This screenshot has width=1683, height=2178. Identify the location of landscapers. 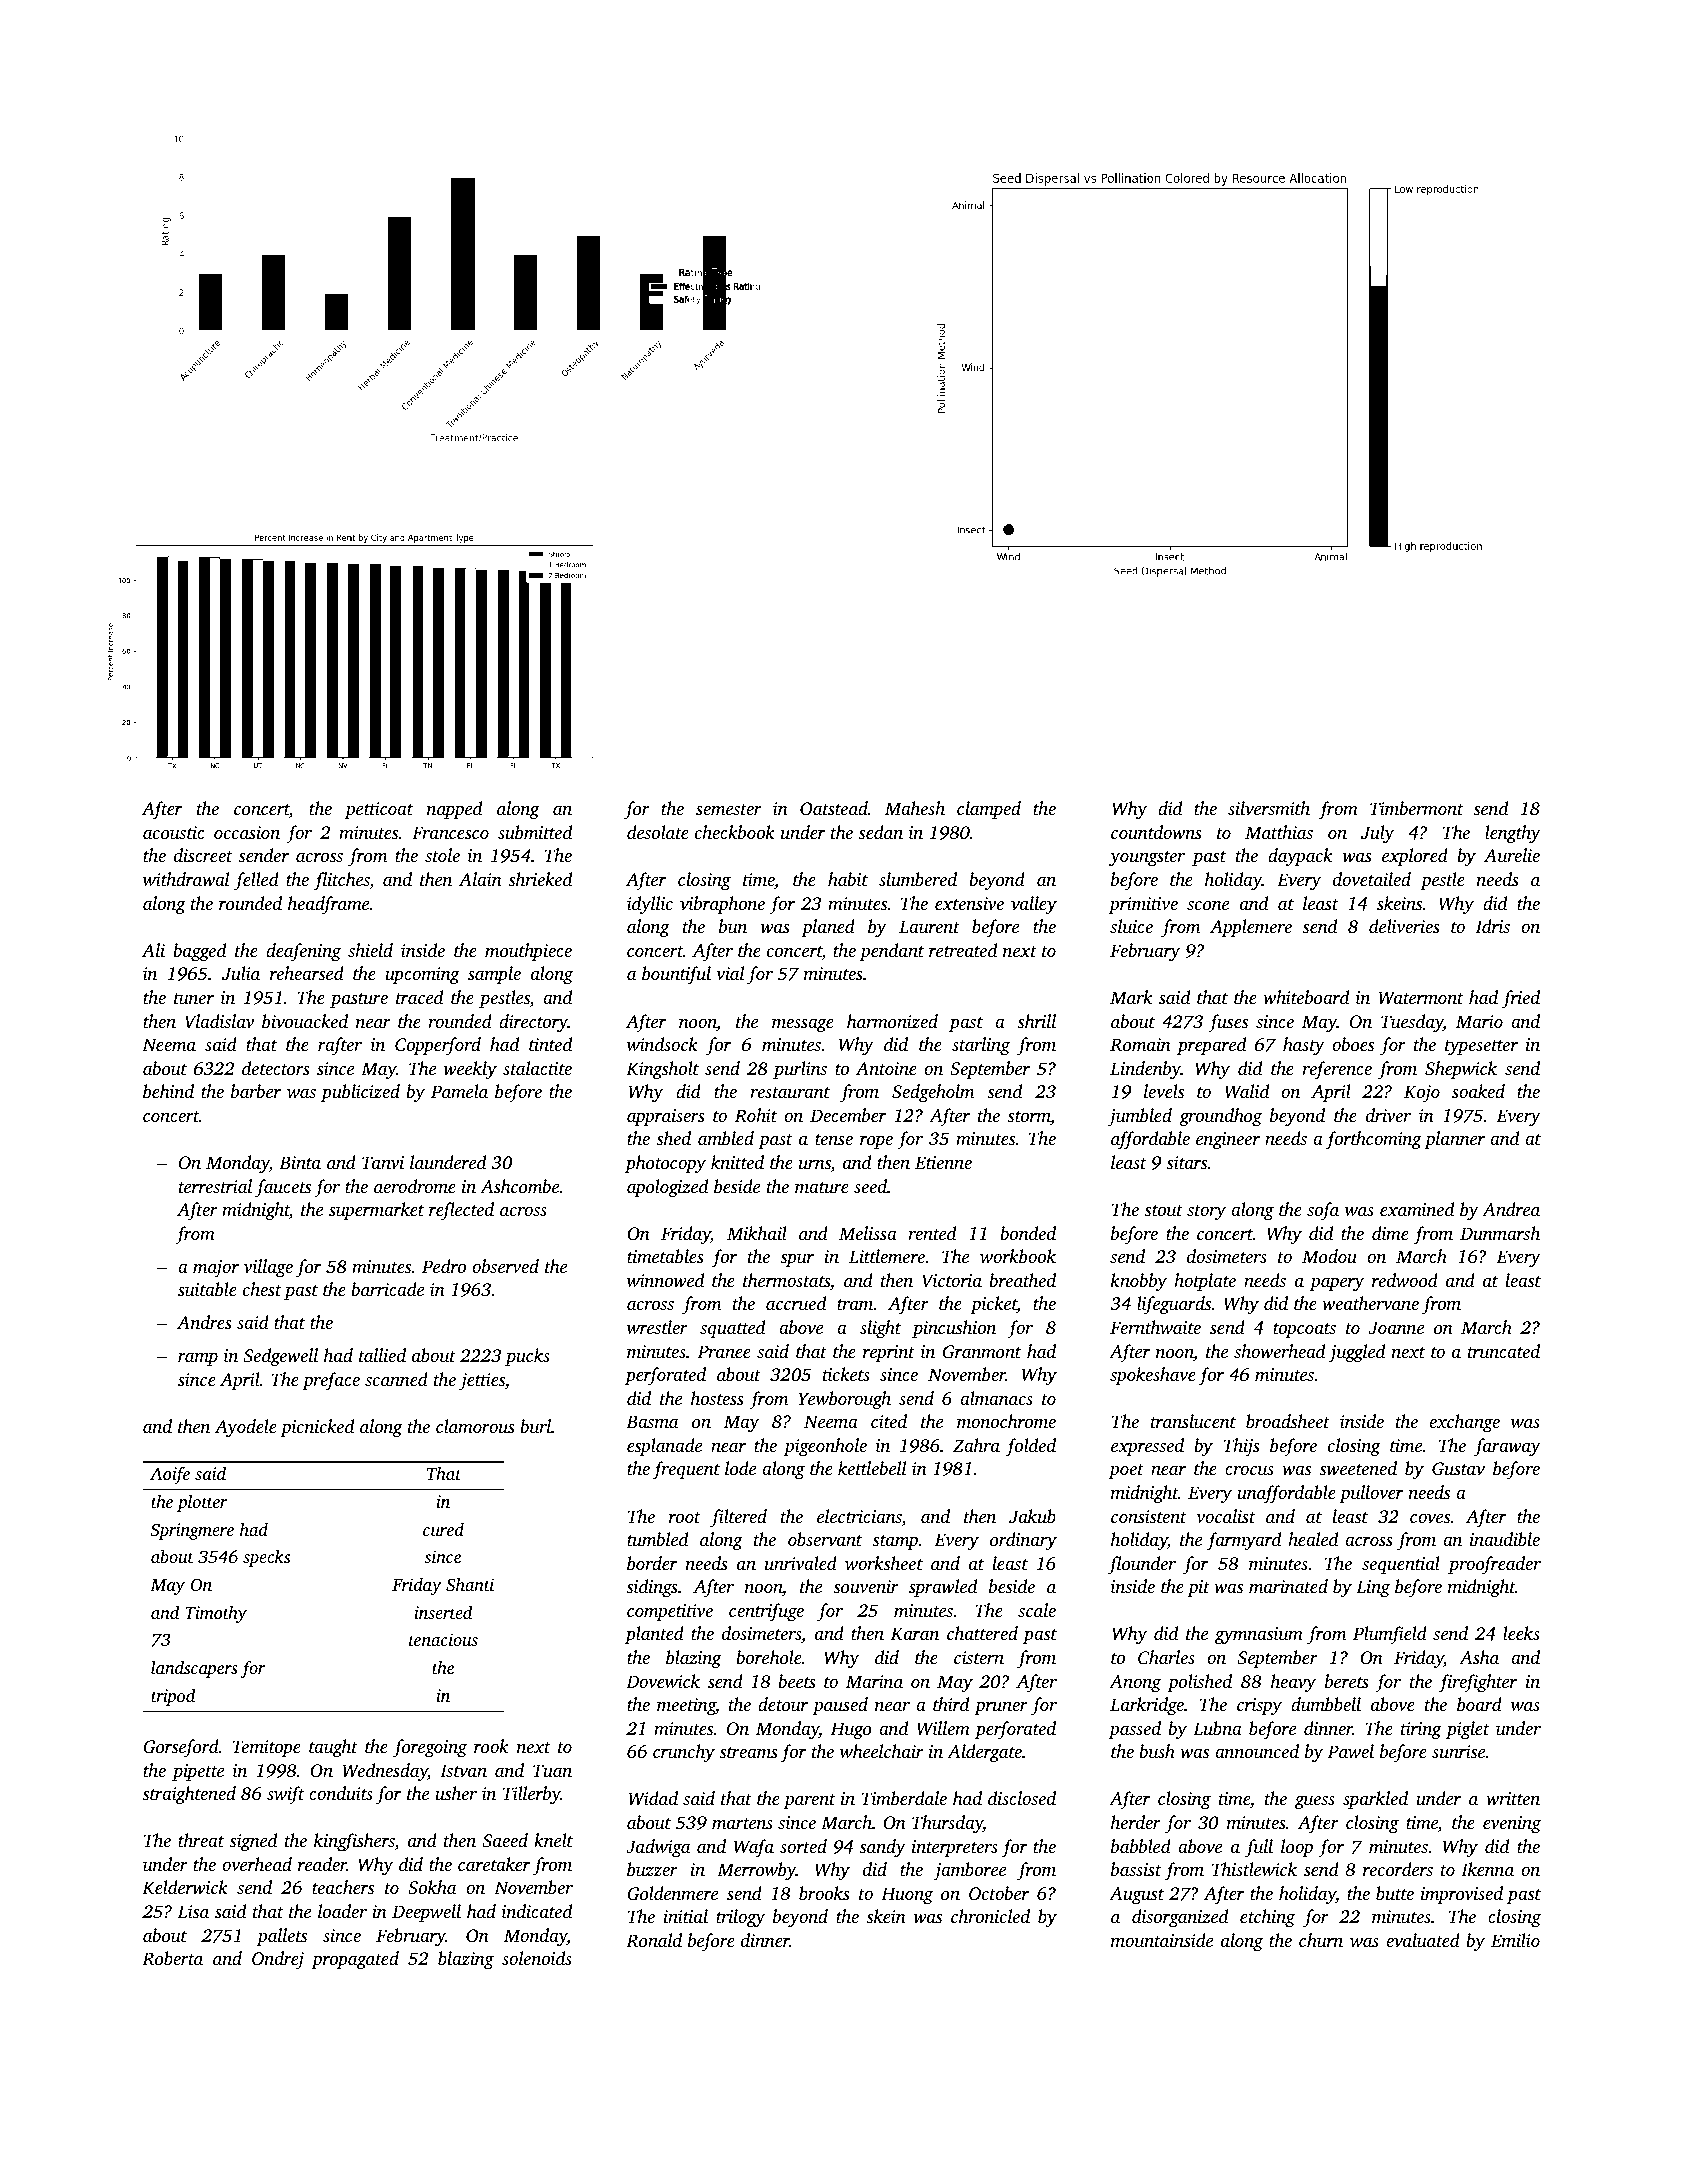
(194, 1669).
